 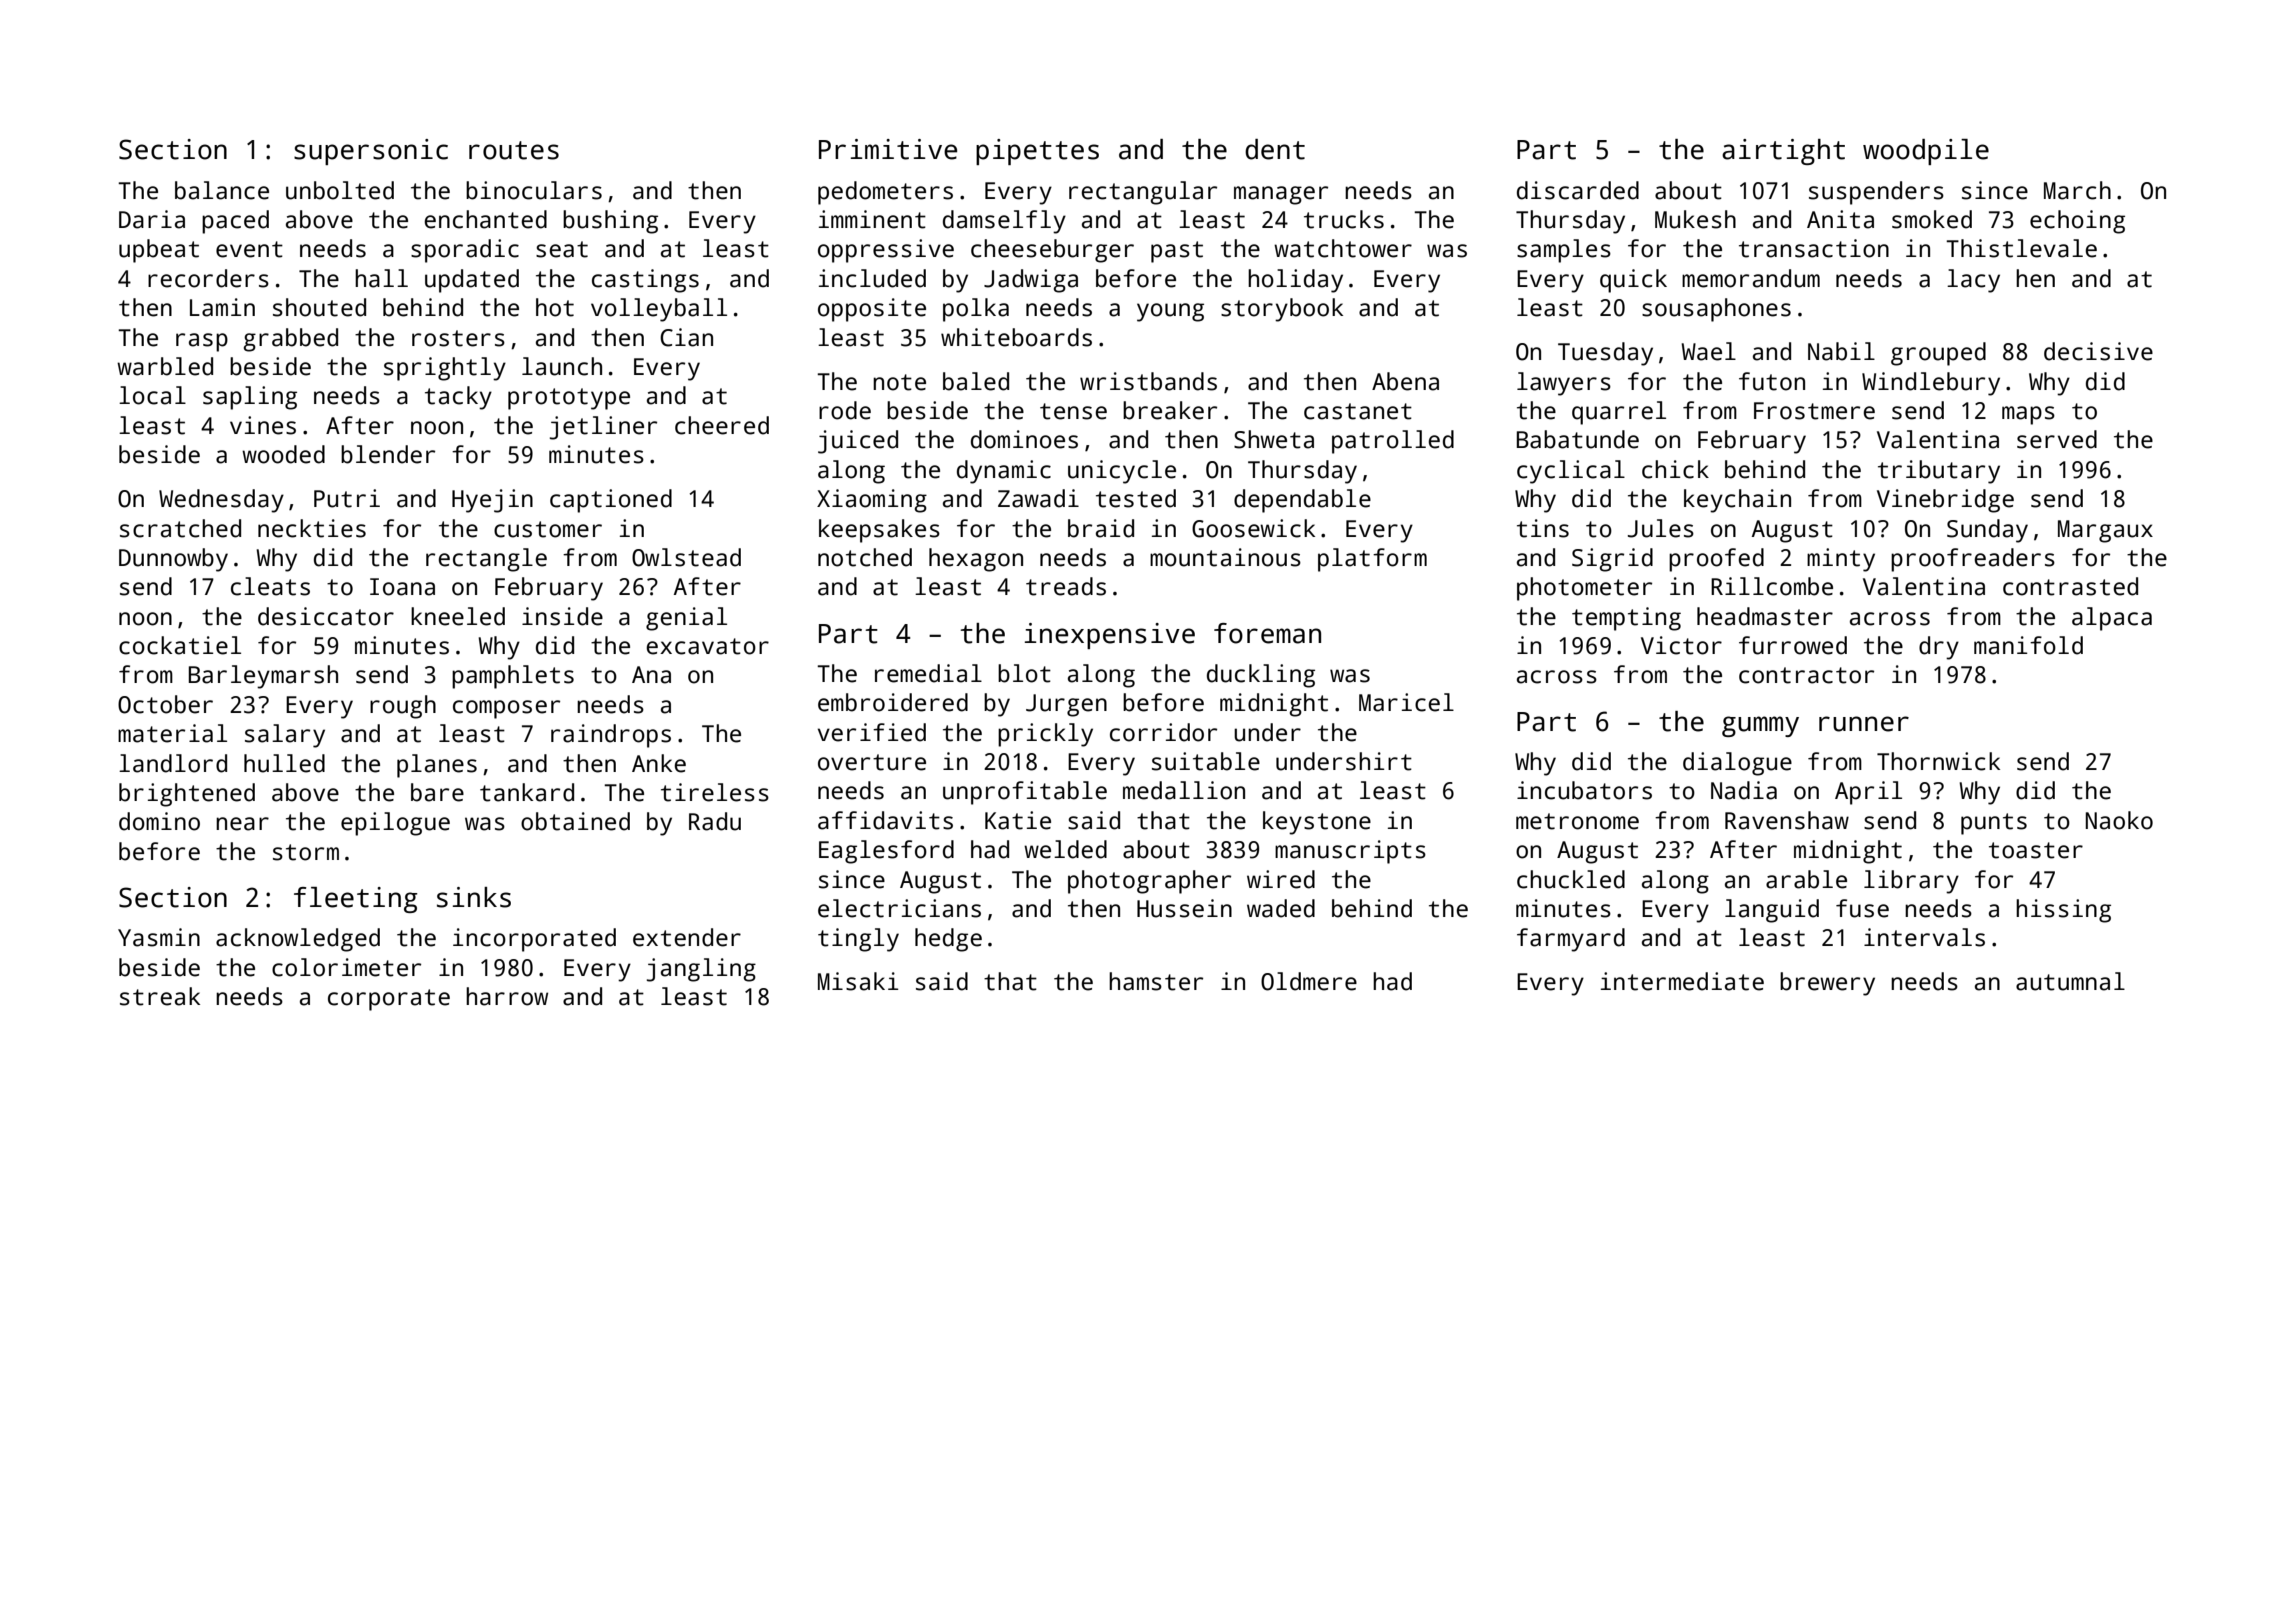 What do you see at coordinates (2105, 531) in the screenshot?
I see `Margaux` at bounding box center [2105, 531].
